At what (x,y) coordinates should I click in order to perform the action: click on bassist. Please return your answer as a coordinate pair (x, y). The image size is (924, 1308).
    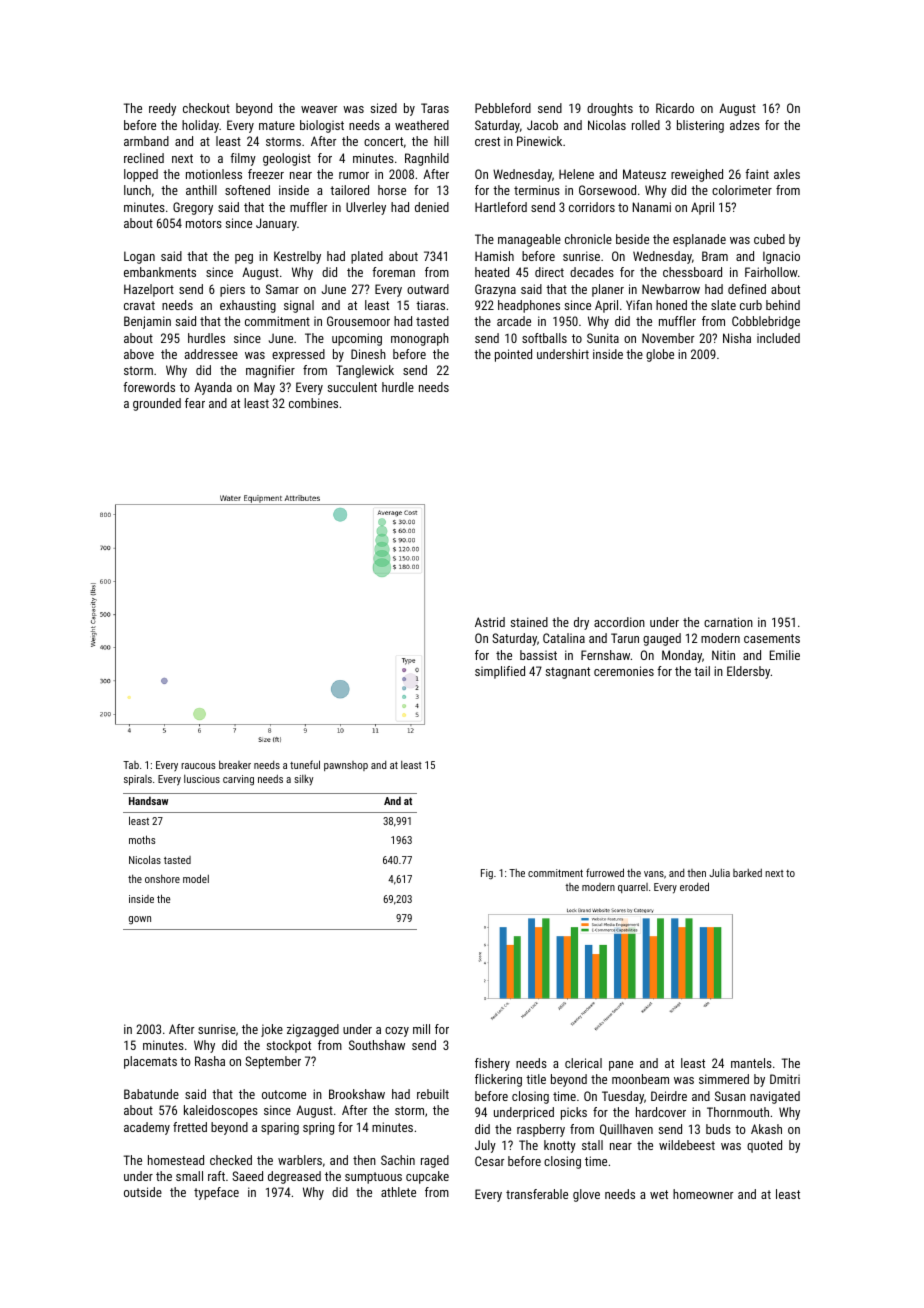
    Looking at the image, I should click on (538, 655).
